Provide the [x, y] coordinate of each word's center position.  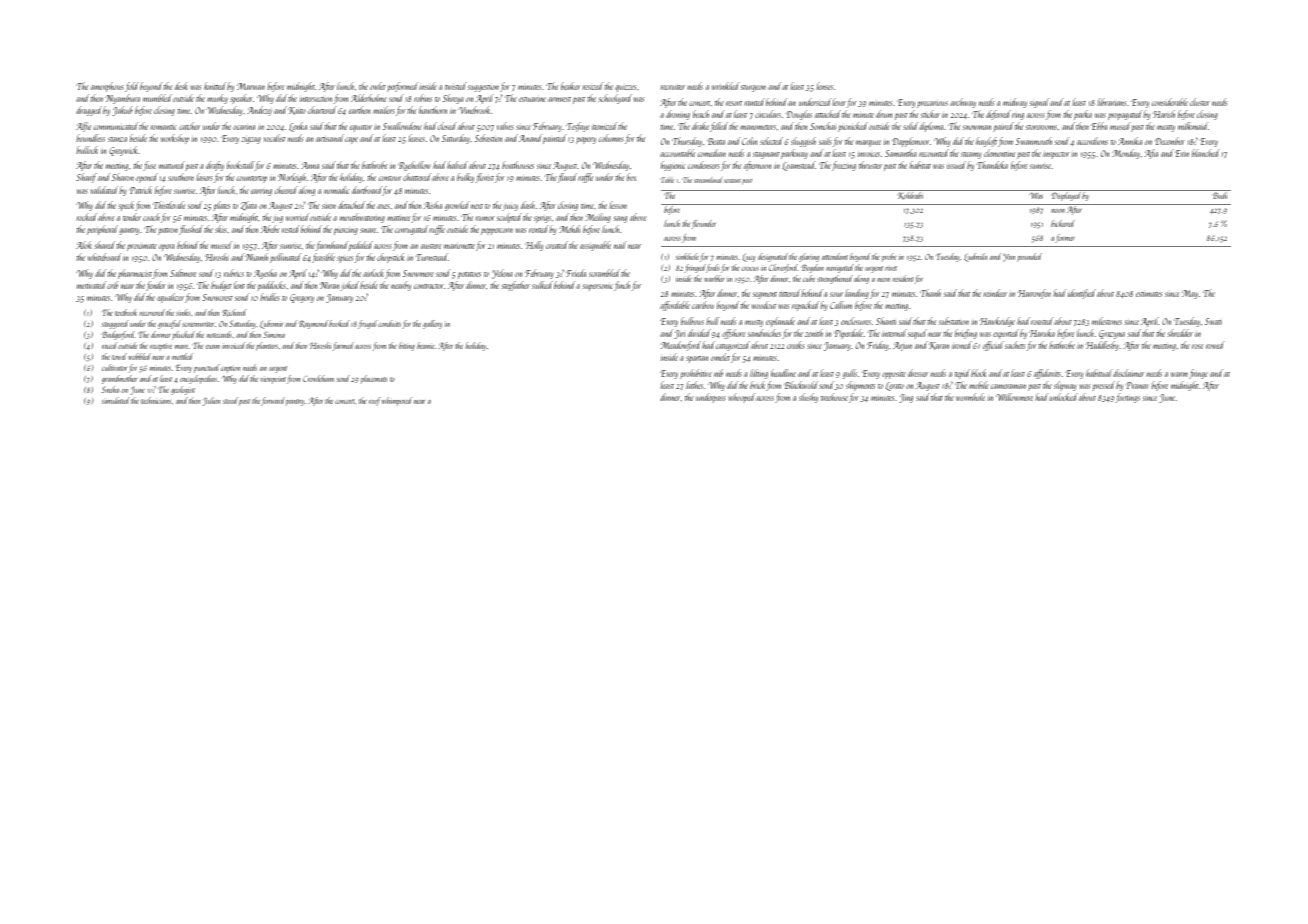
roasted [1042, 321]
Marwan [251, 86]
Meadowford [680, 346]
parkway [794, 154]
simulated [116, 400]
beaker [571, 86]
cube [809, 278]
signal [1039, 103]
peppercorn [497, 231]
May [1190, 294]
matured [172, 165]
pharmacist [135, 274]
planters [267, 346]
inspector [1056, 155]
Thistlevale [169, 205]
